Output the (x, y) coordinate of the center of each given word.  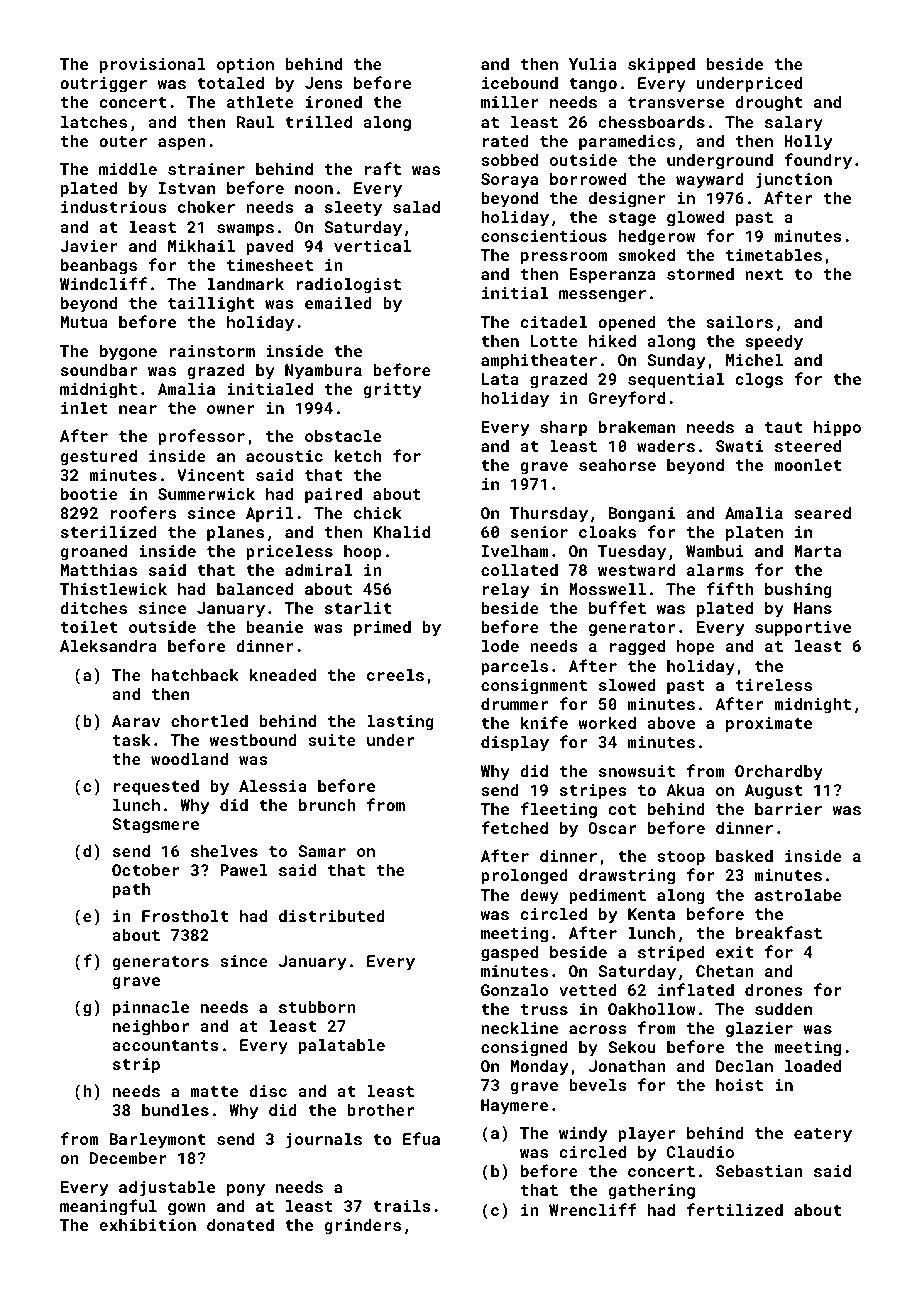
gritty (392, 391)
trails (402, 1206)
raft (383, 168)
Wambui (715, 551)
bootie (89, 494)
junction (794, 181)
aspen (182, 144)
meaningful (108, 1207)
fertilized (735, 1209)
